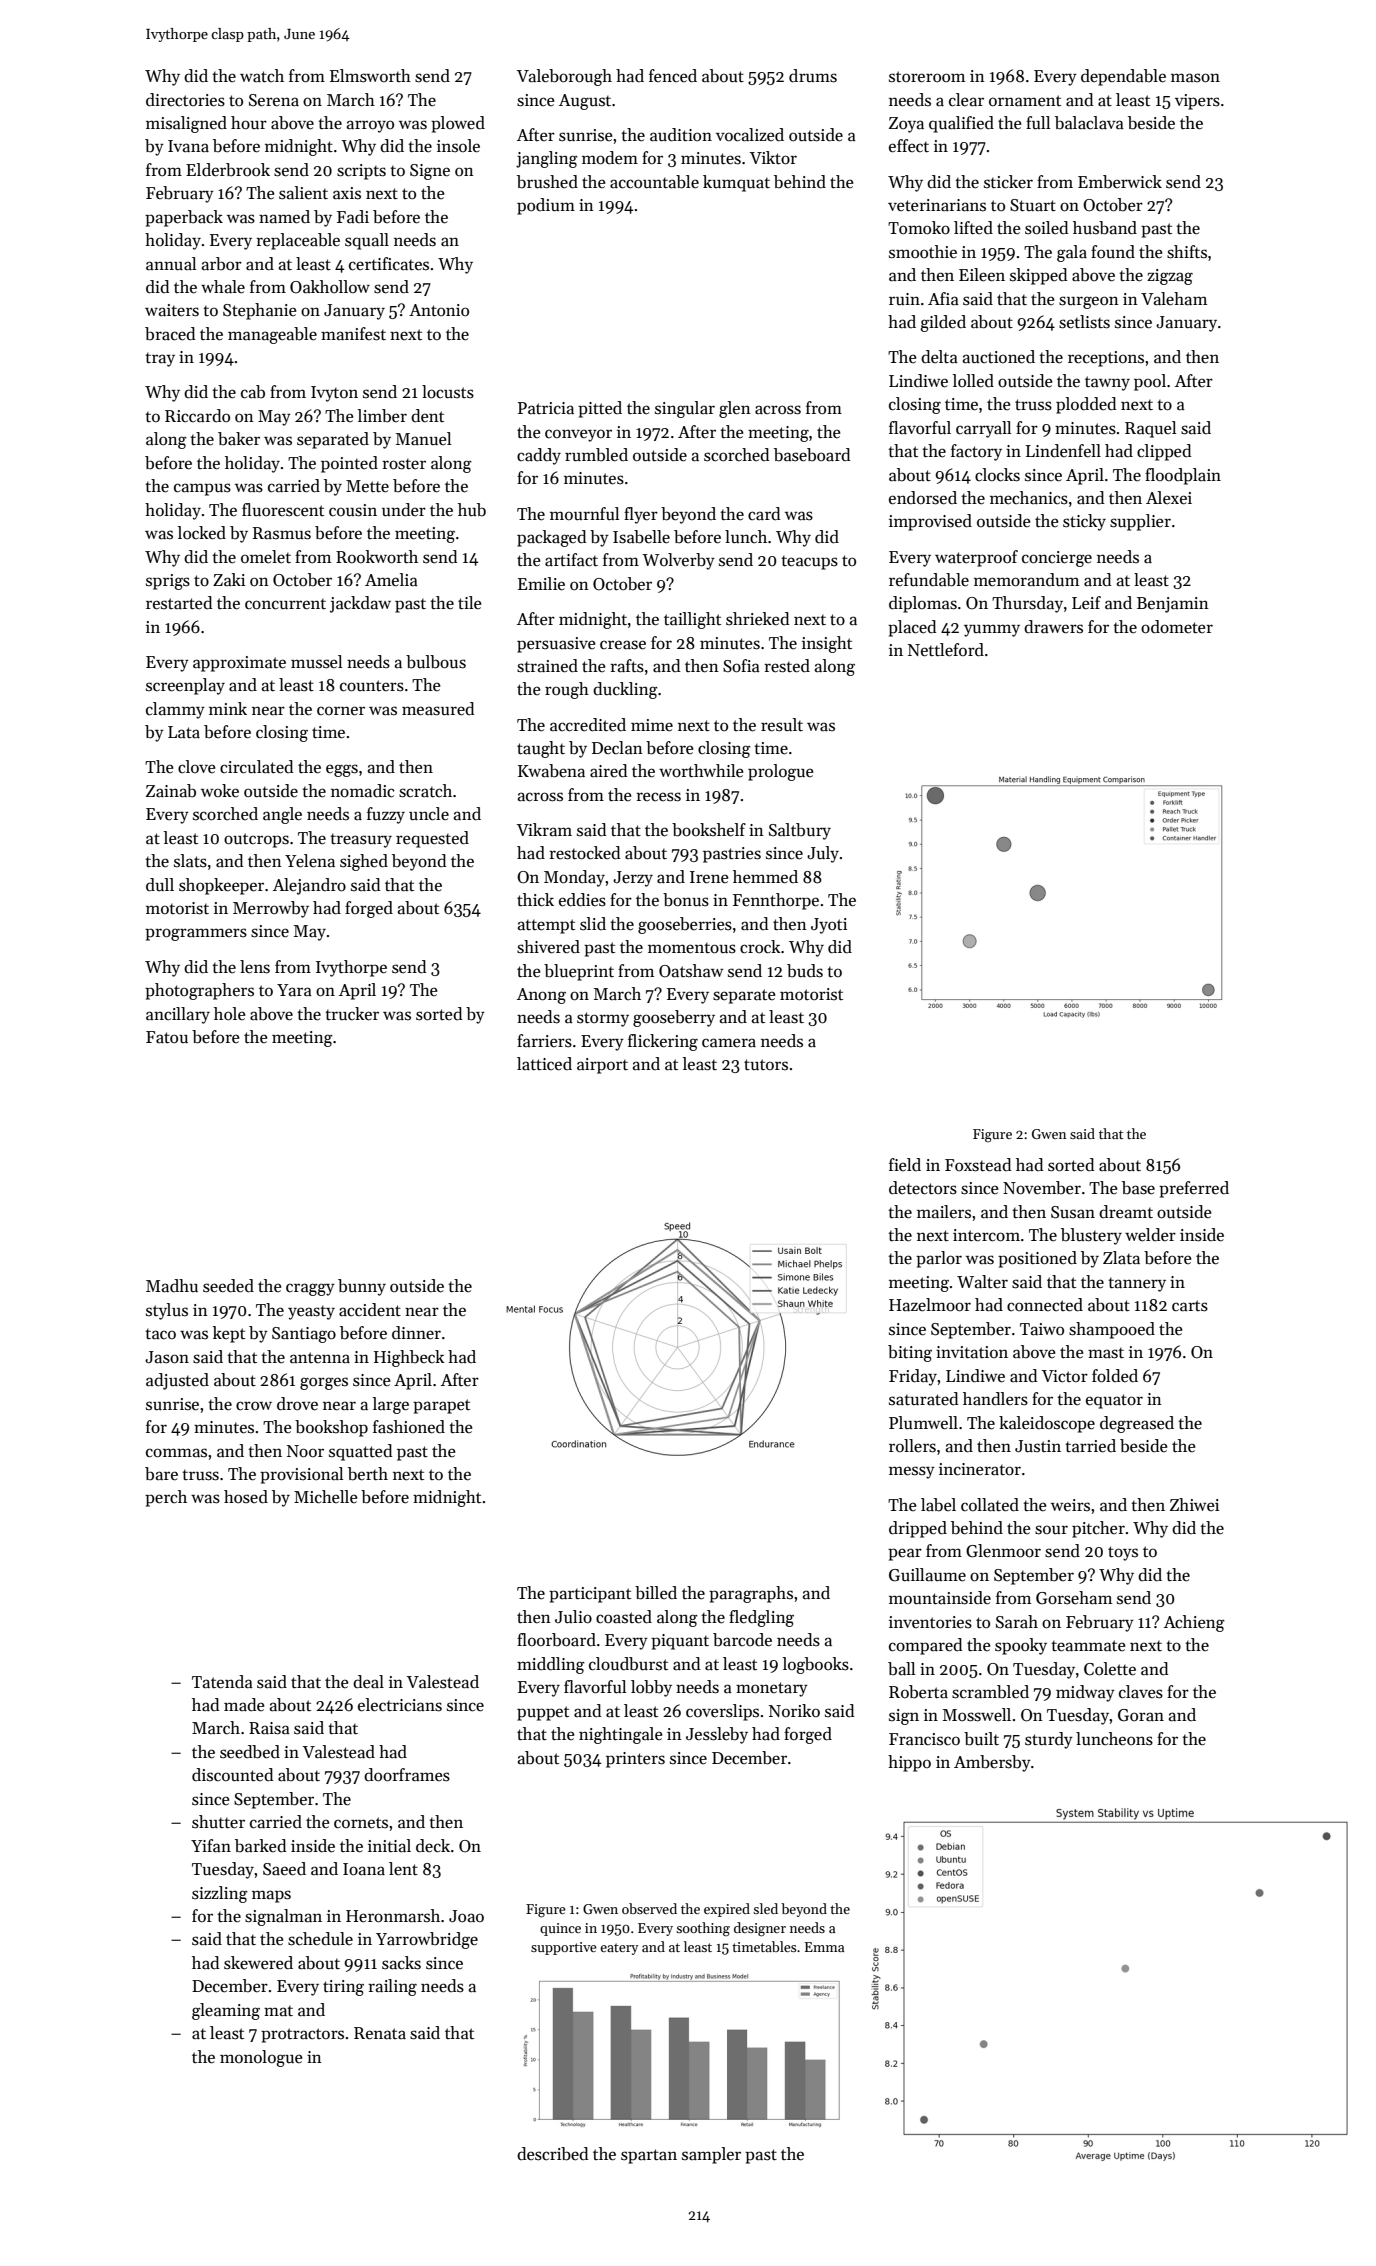 The width and height of the screenshot is (1376, 2266). What do you see at coordinates (780, 772) in the screenshot?
I see `prologue` at bounding box center [780, 772].
